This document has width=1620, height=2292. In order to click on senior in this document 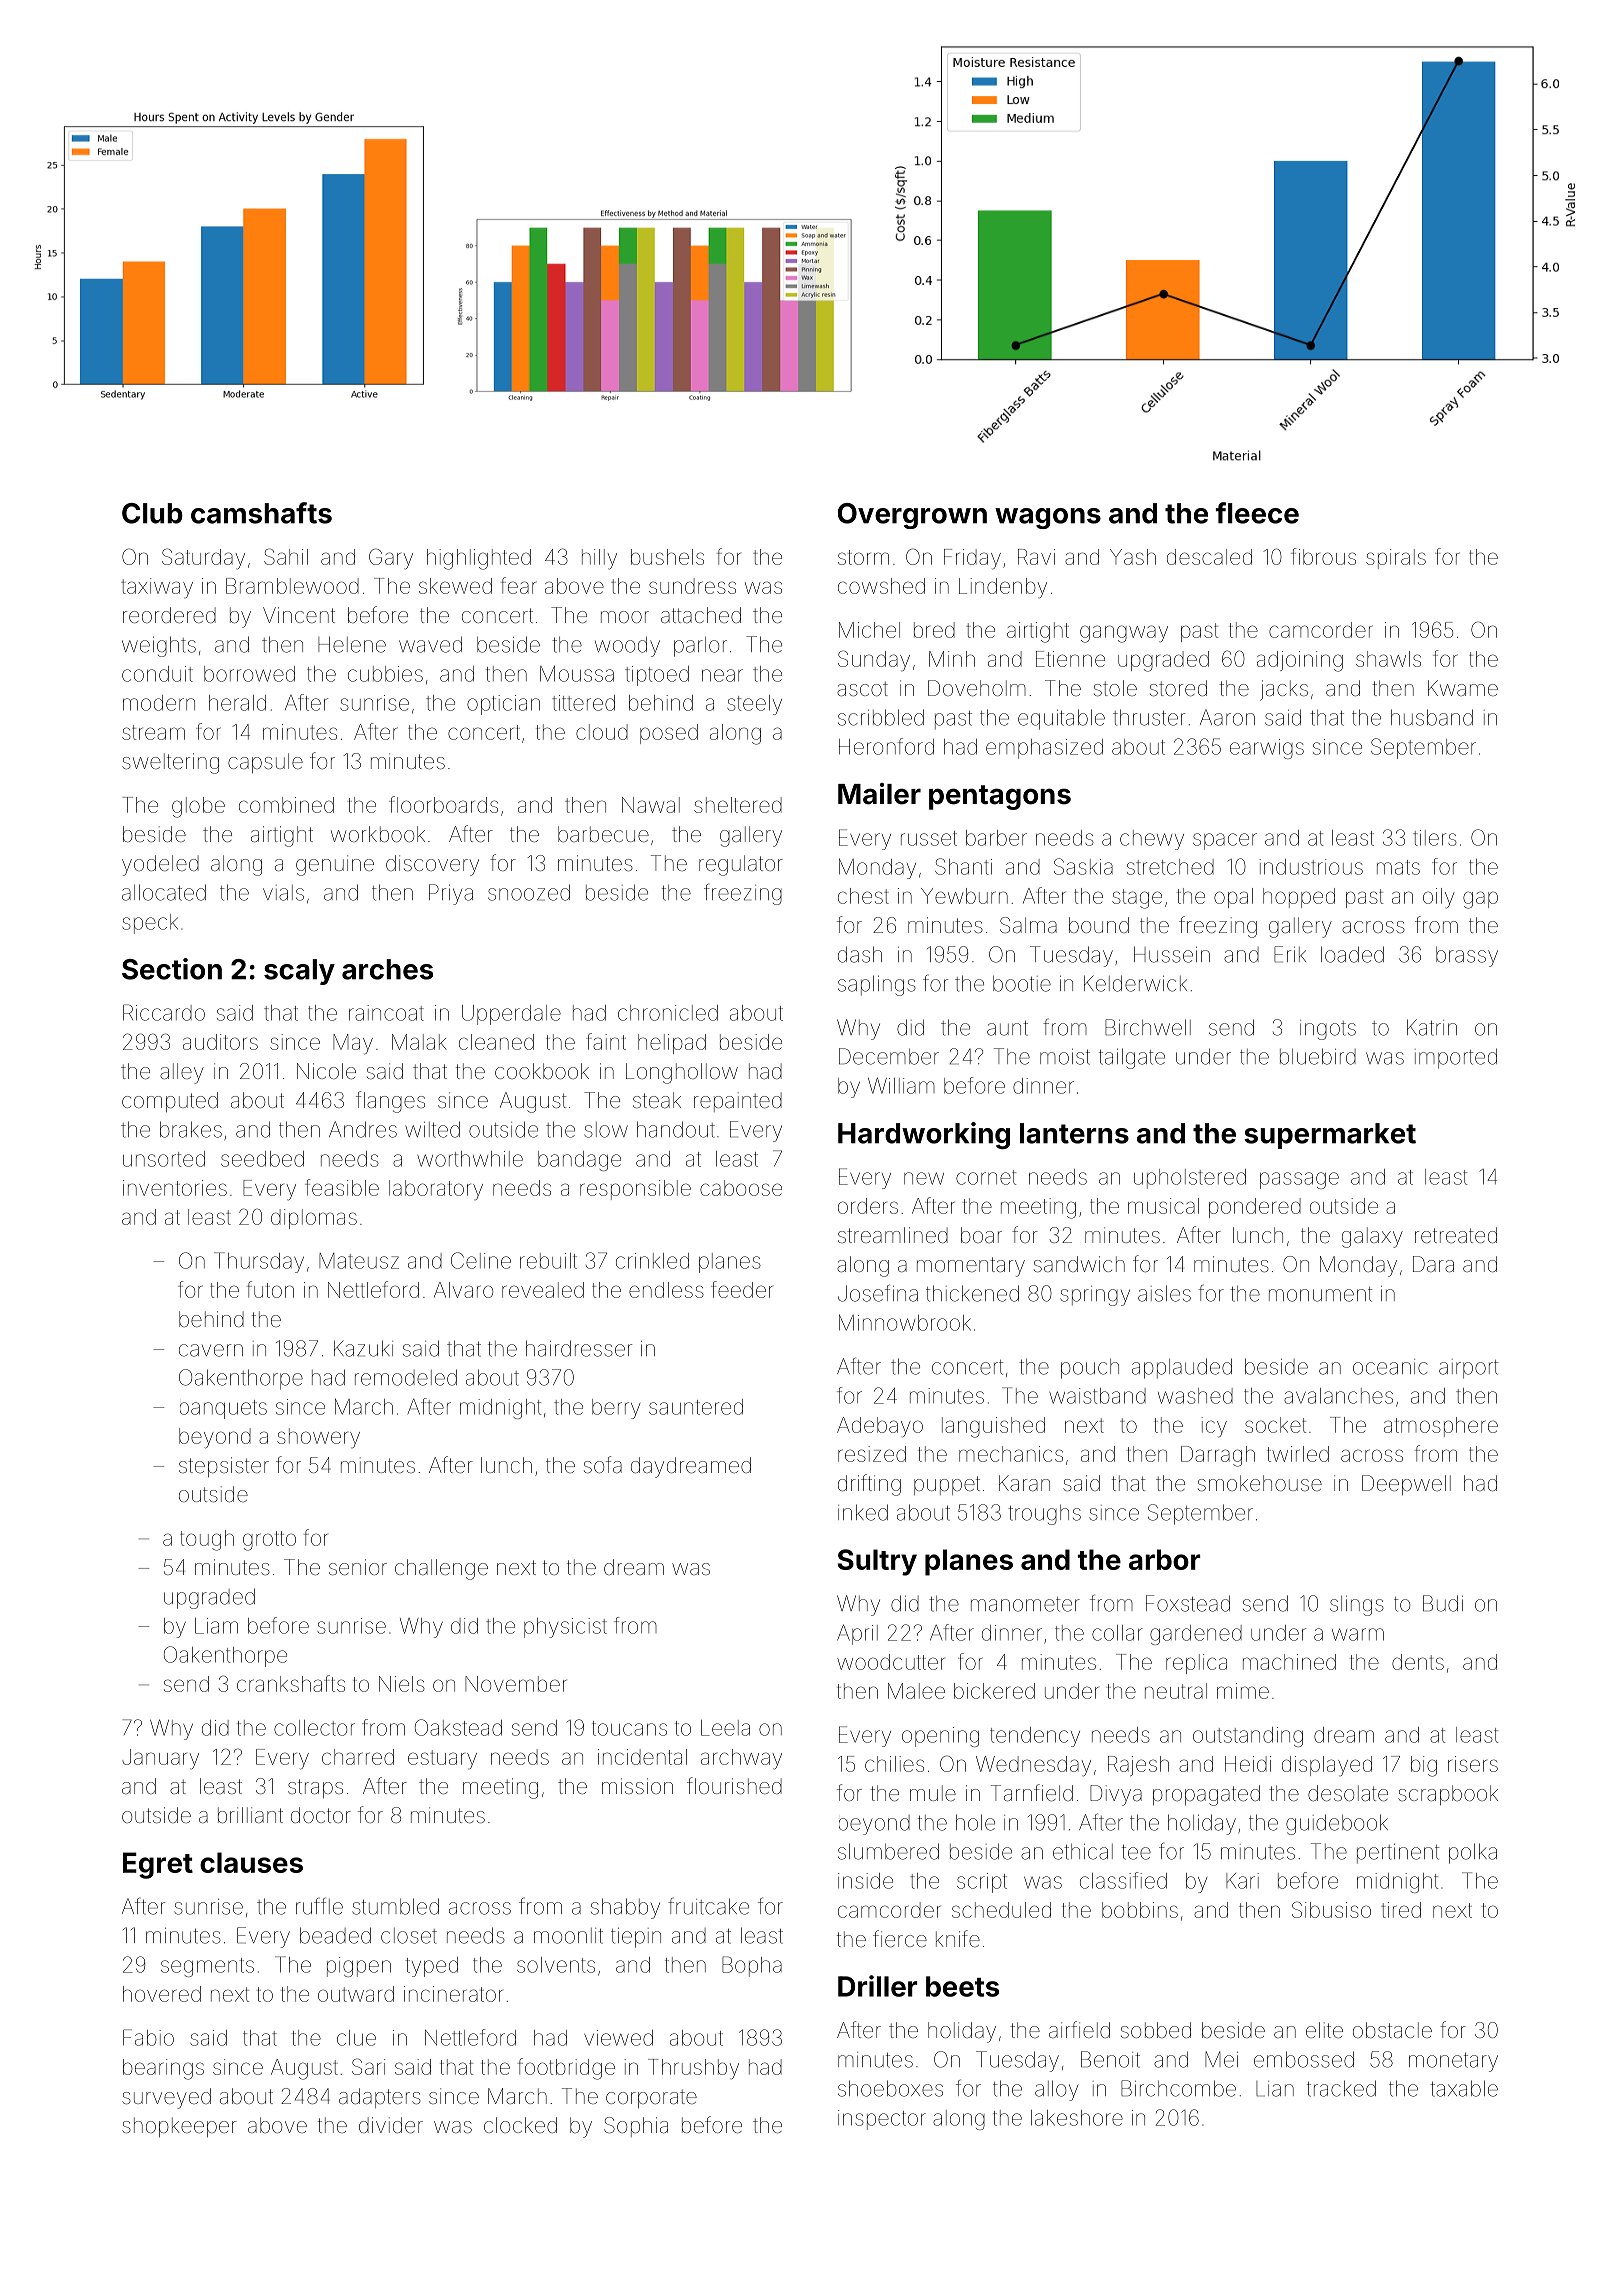, I will do `click(358, 1567)`.
